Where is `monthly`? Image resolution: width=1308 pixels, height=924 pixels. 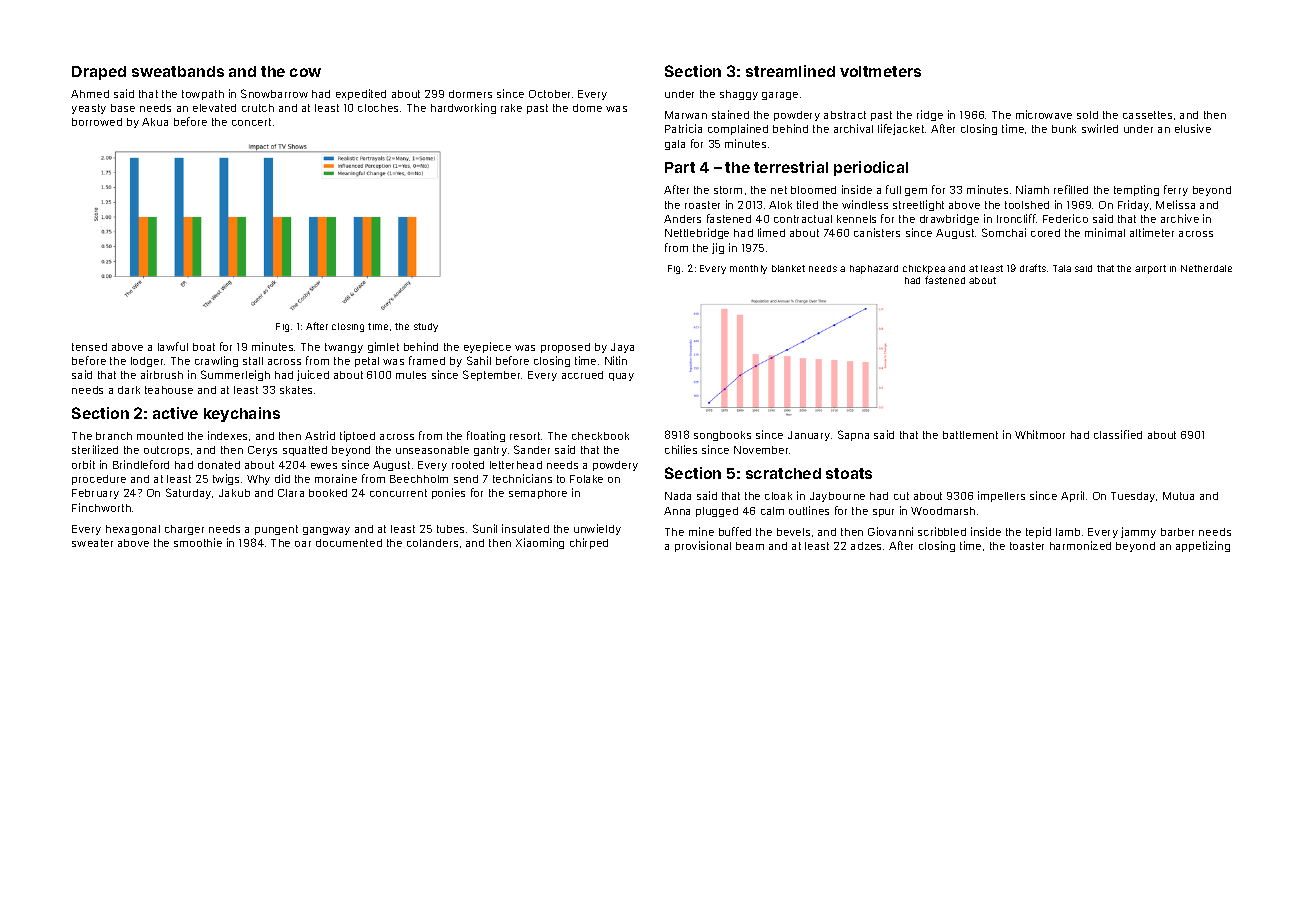
monthly is located at coordinates (748, 269).
